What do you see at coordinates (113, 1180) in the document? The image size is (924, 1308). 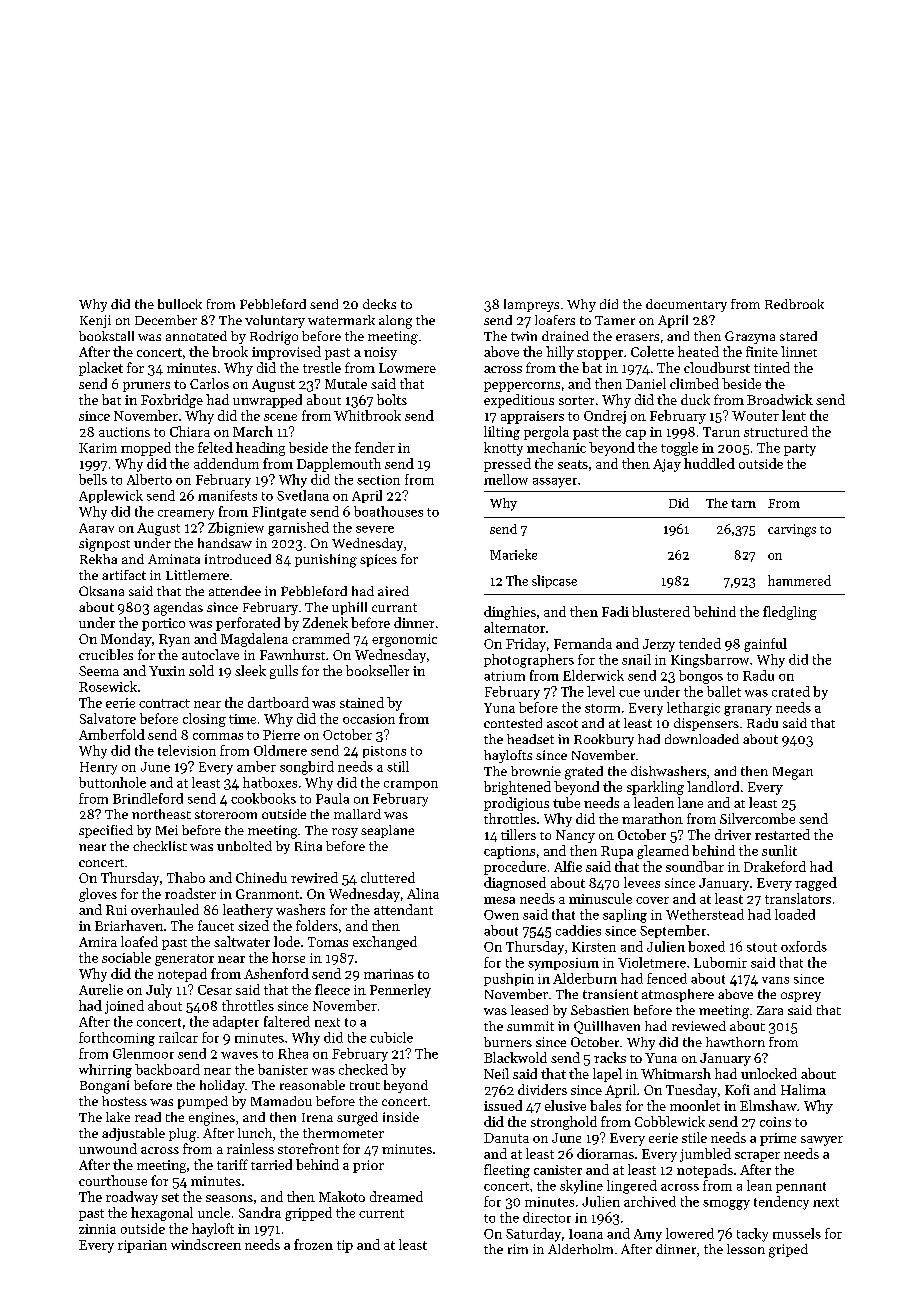 I see `courthouse` at bounding box center [113, 1180].
